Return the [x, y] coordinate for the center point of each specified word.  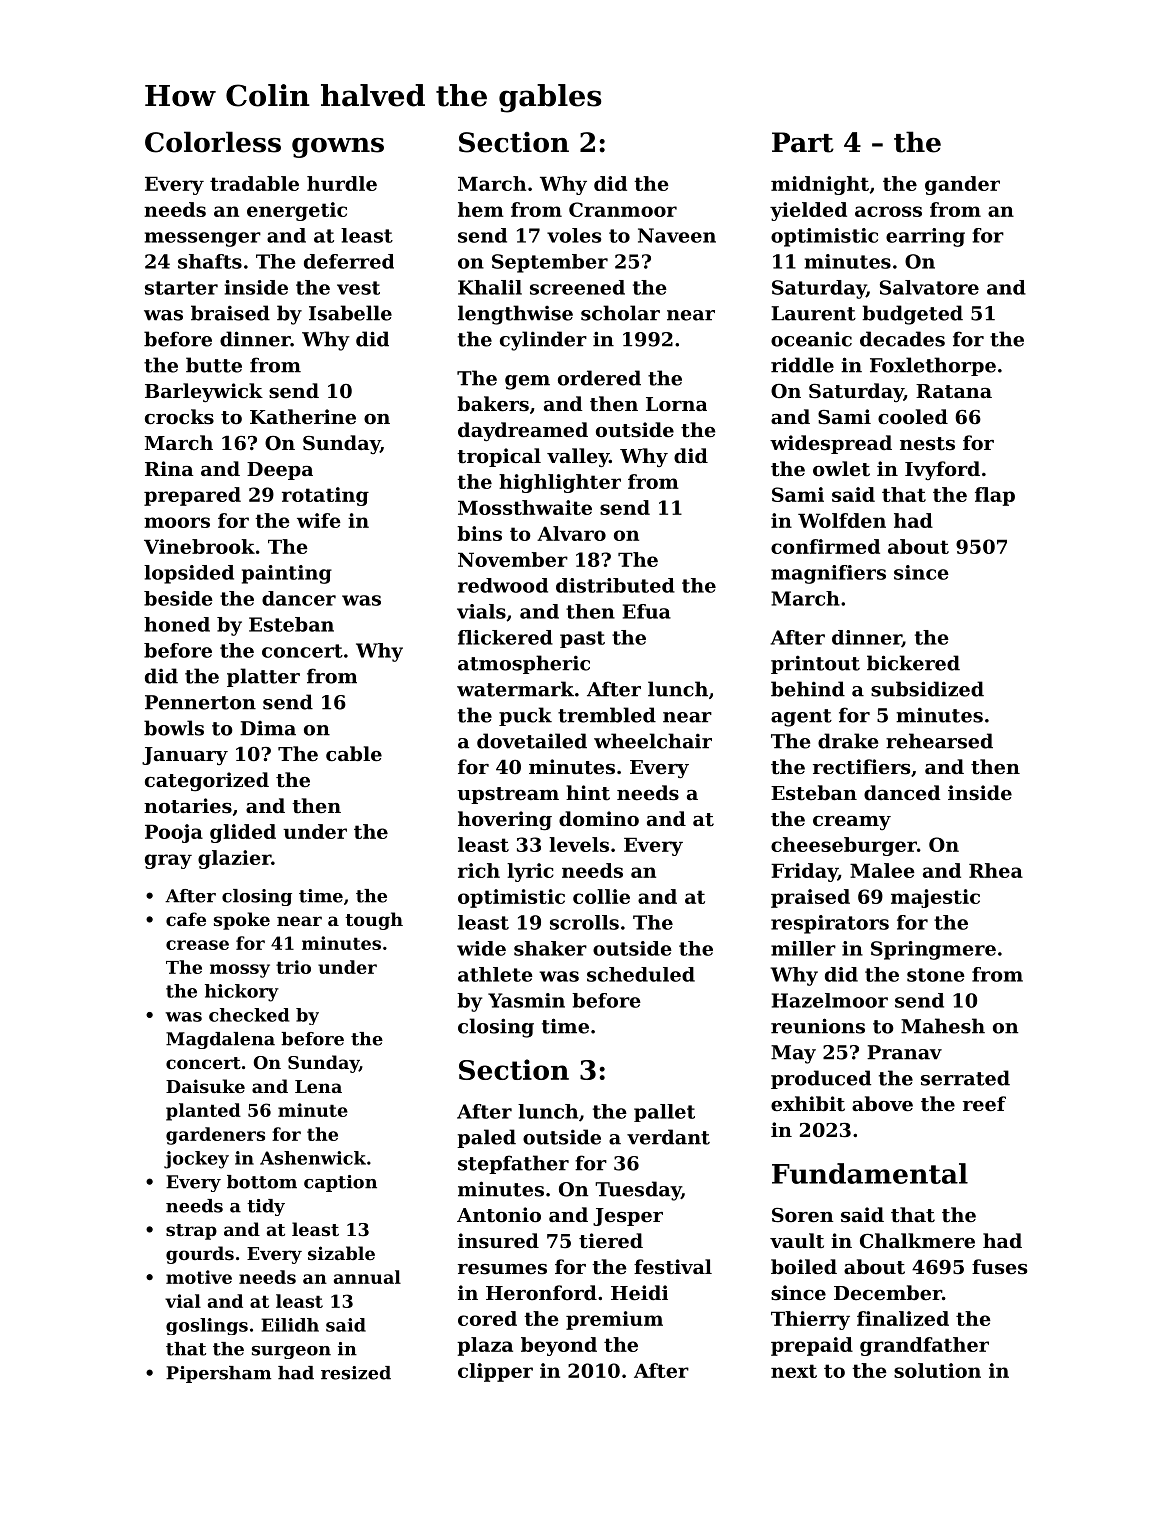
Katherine [303, 416]
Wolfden [842, 520]
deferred [349, 261]
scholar [620, 313]
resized [356, 1373]
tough [374, 921]
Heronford [541, 1292]
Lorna [676, 404]
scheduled [641, 974]
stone [936, 975]
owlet [841, 469]
